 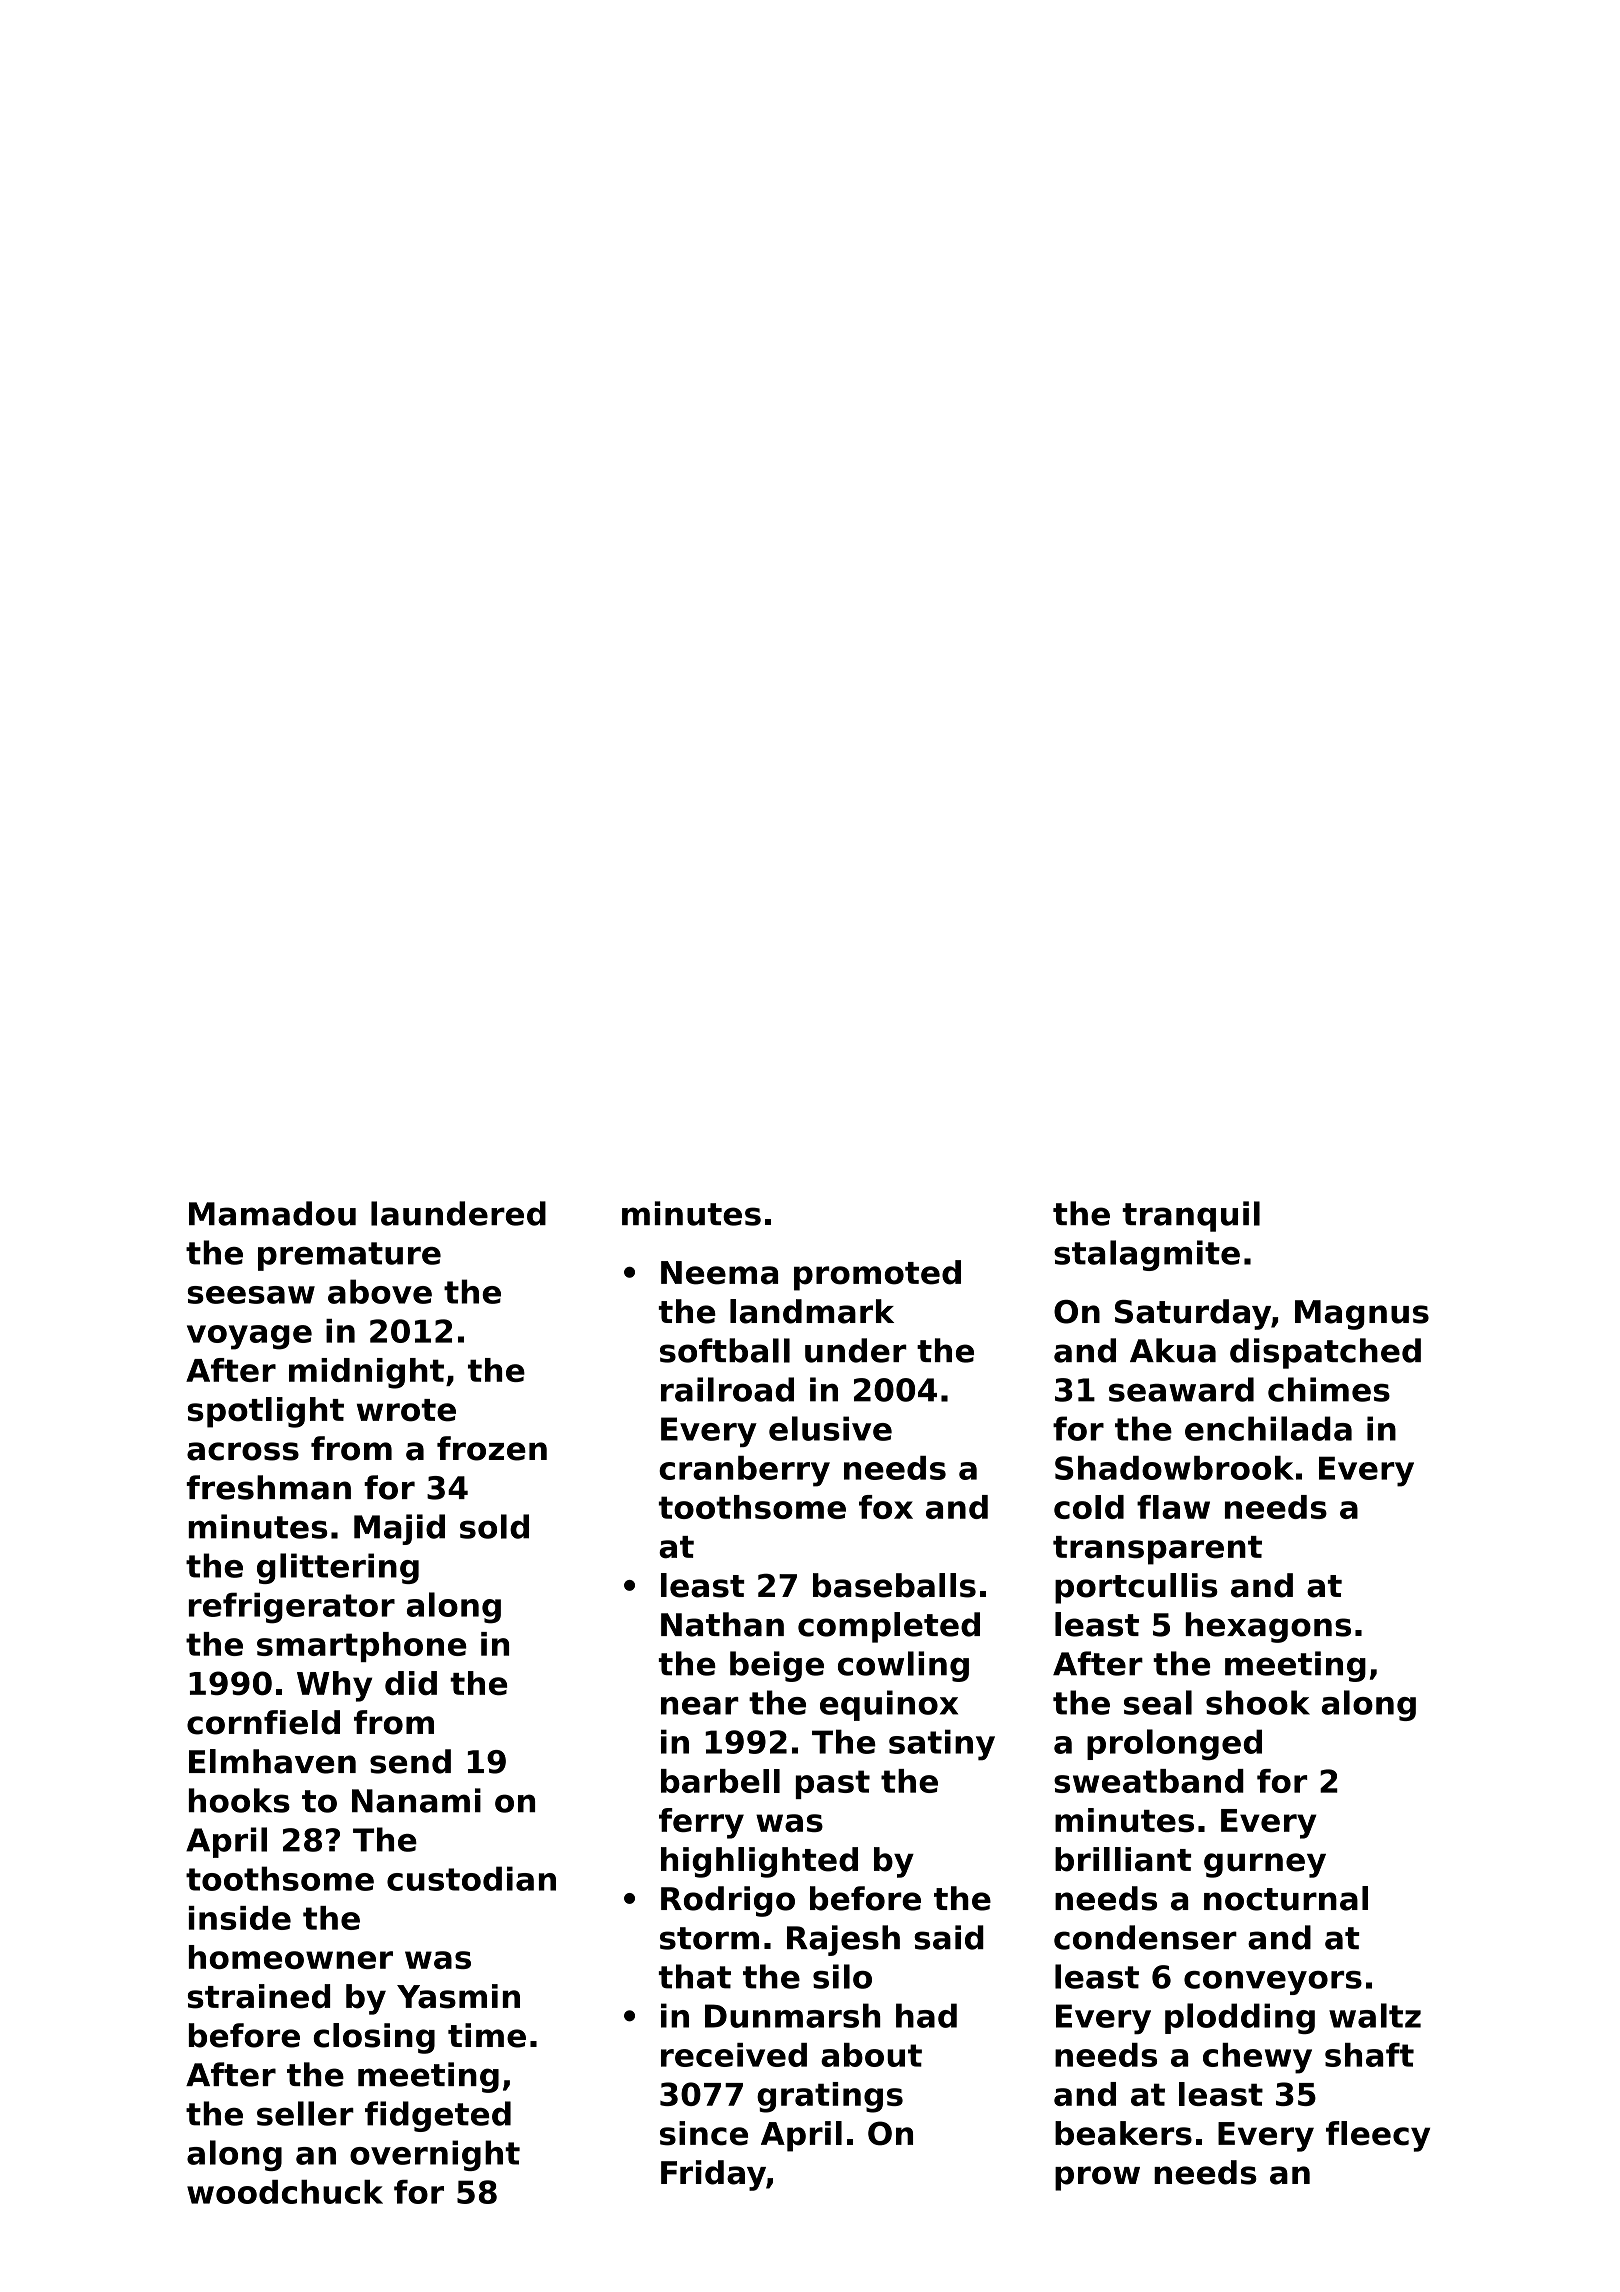 I want to click on enchilada, so click(x=1268, y=1428).
